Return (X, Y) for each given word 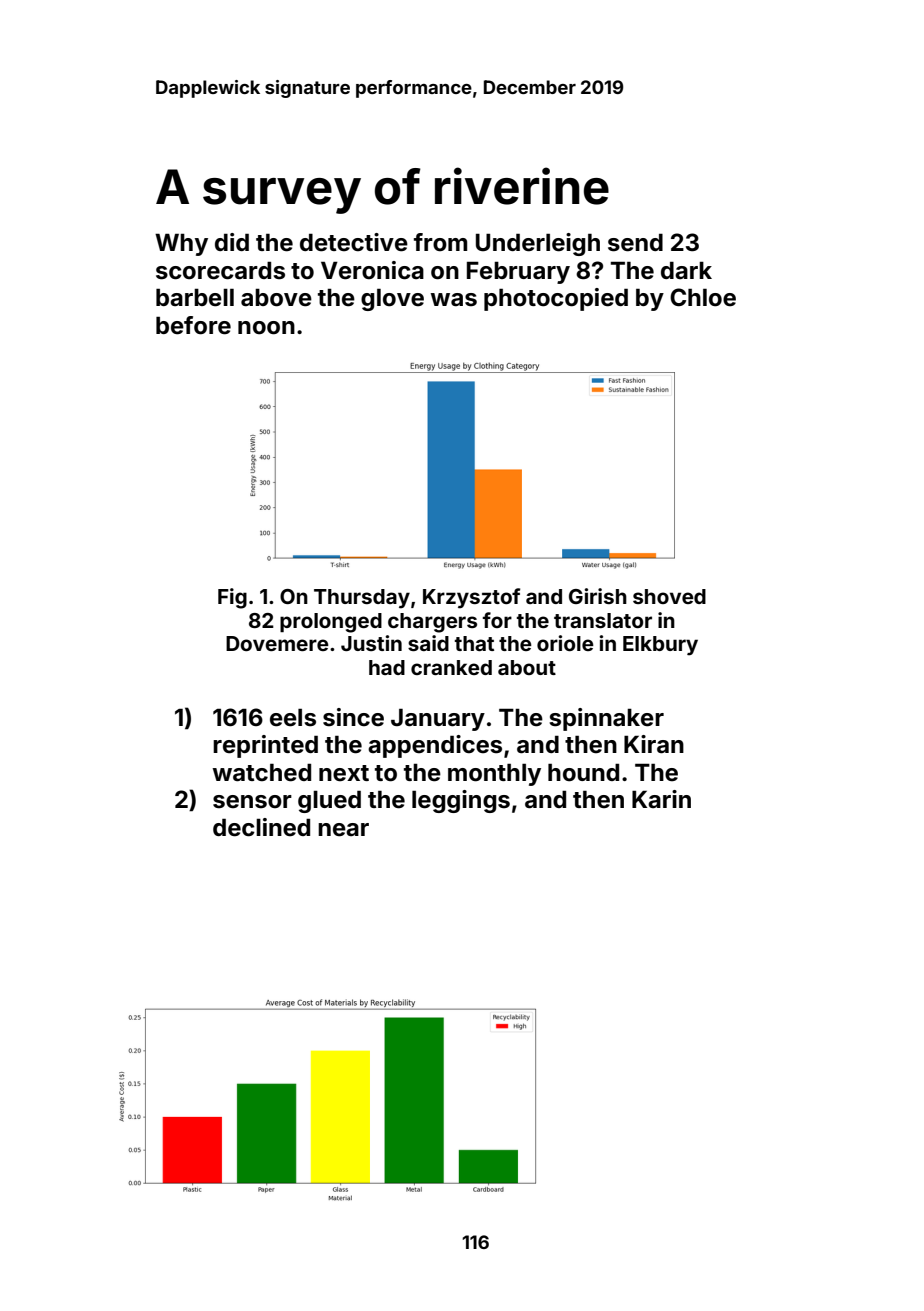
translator (603, 620)
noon (266, 328)
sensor (252, 802)
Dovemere (277, 643)
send (635, 242)
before (193, 325)
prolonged (331, 623)
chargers (432, 623)
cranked (451, 667)
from (440, 242)
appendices (435, 746)
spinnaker (606, 719)
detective (354, 242)
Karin (661, 799)
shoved (669, 596)
